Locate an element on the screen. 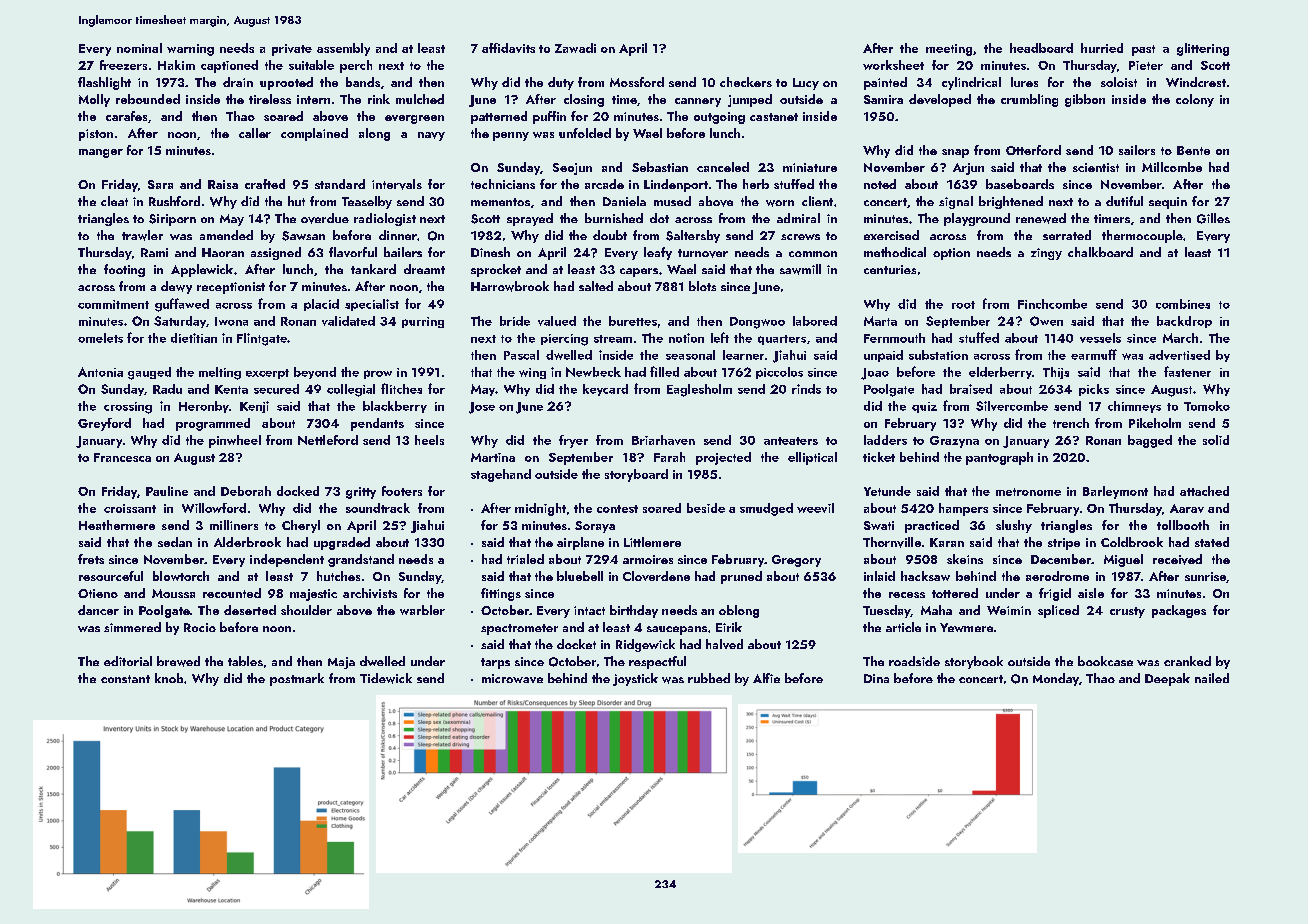  carafes is located at coordinates (126, 116).
